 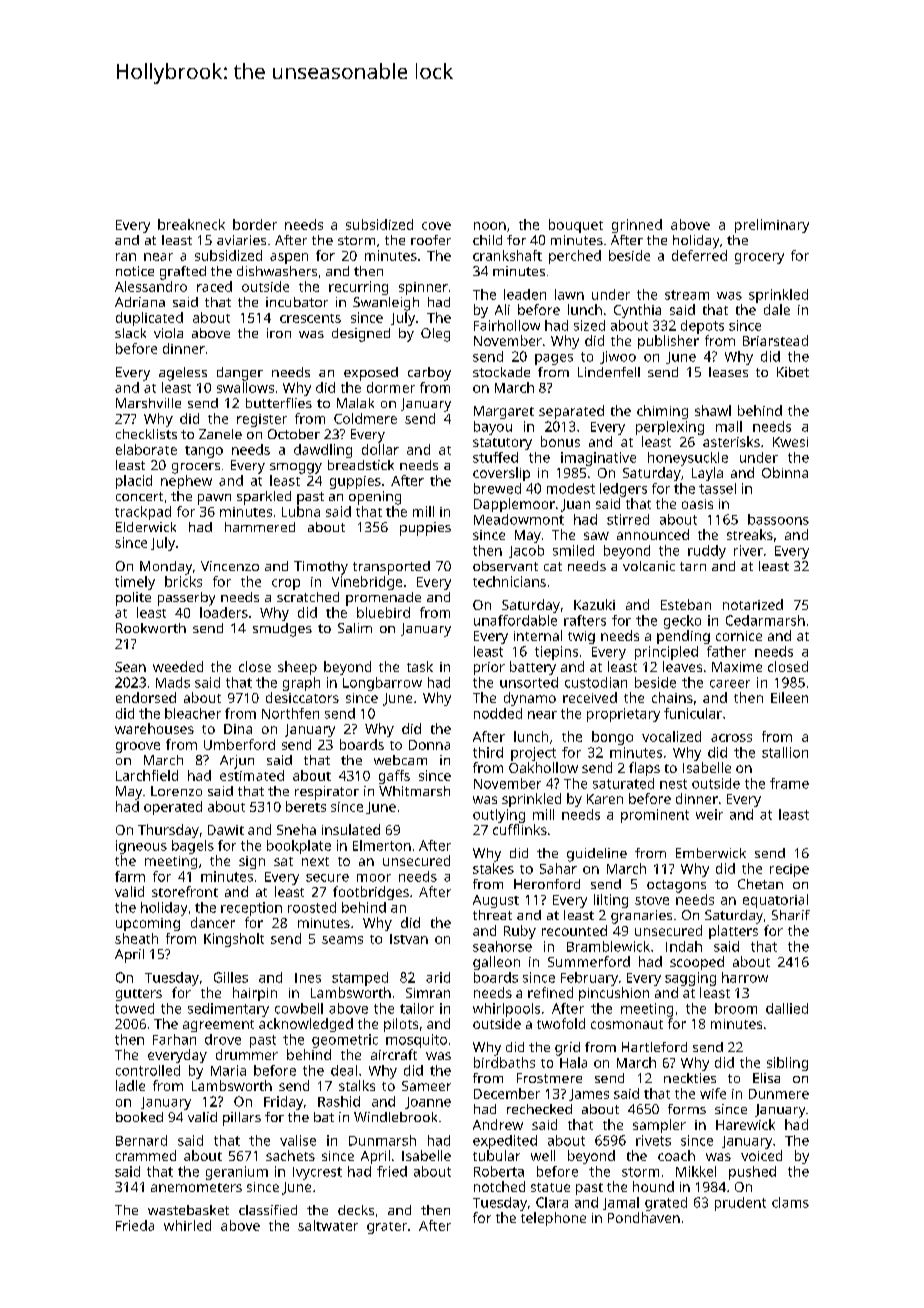 I want to click on towed, so click(x=134, y=1008).
